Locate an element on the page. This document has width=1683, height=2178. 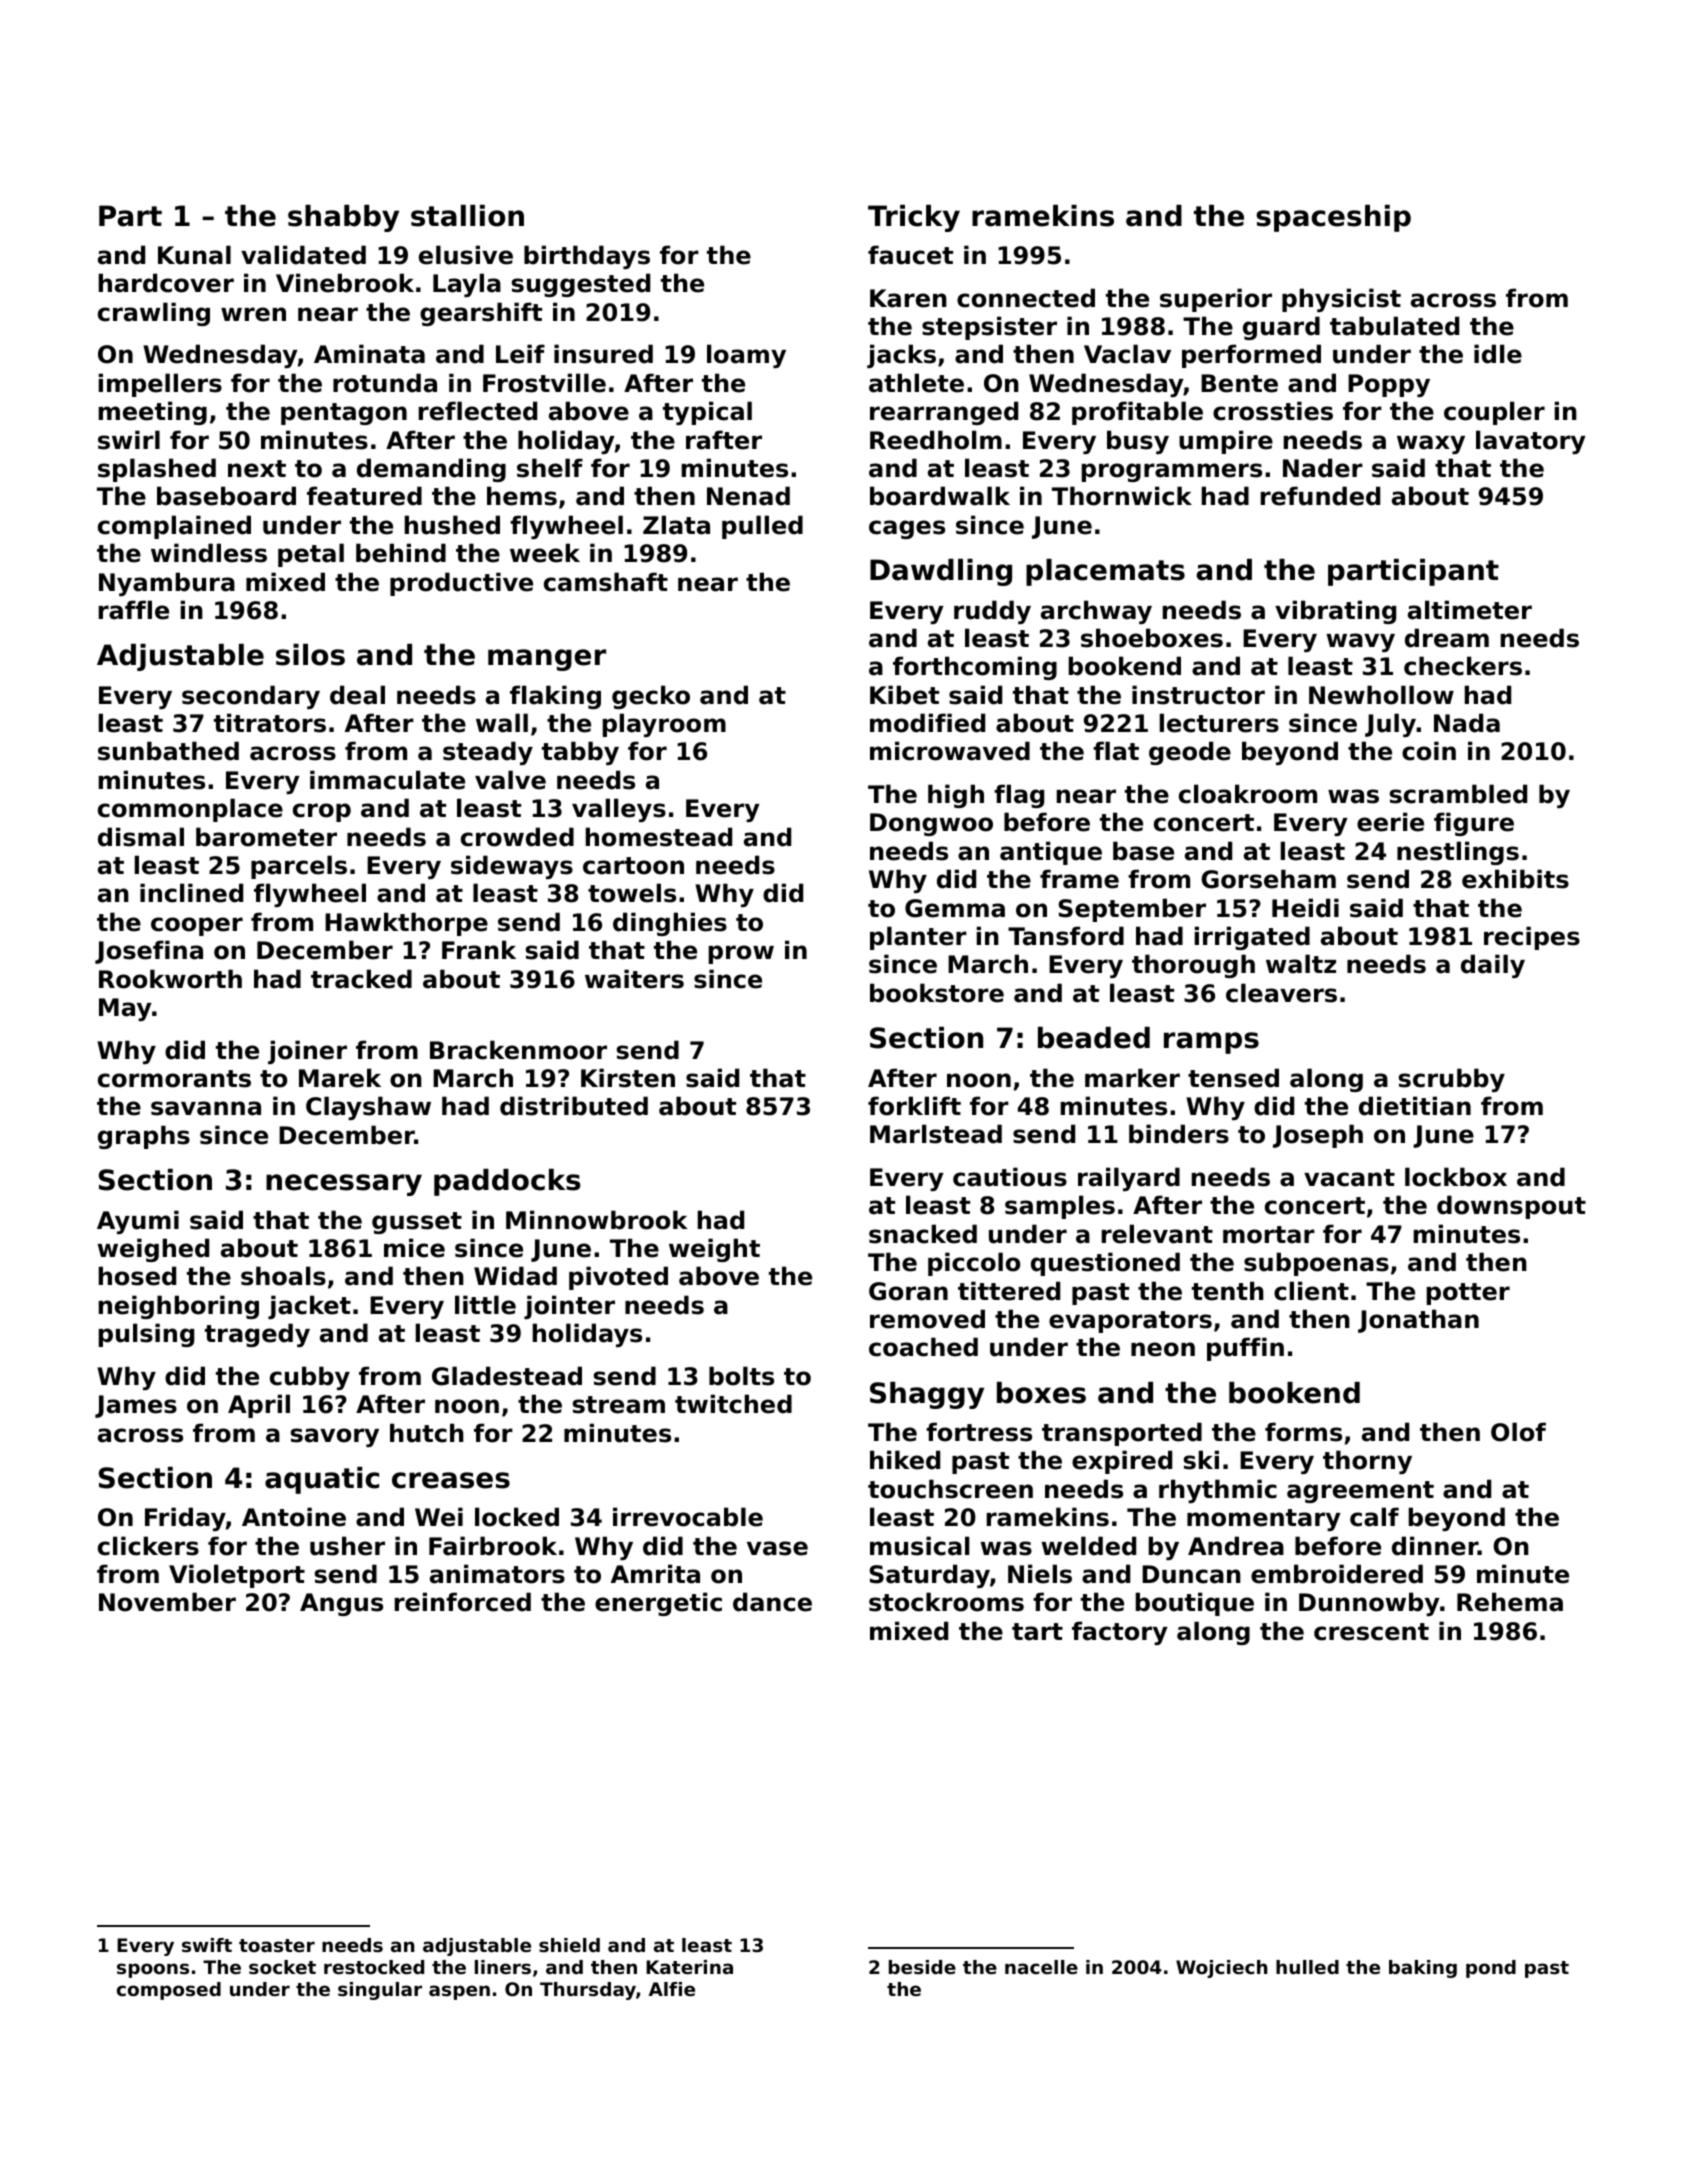
tracked is located at coordinates (361, 979).
